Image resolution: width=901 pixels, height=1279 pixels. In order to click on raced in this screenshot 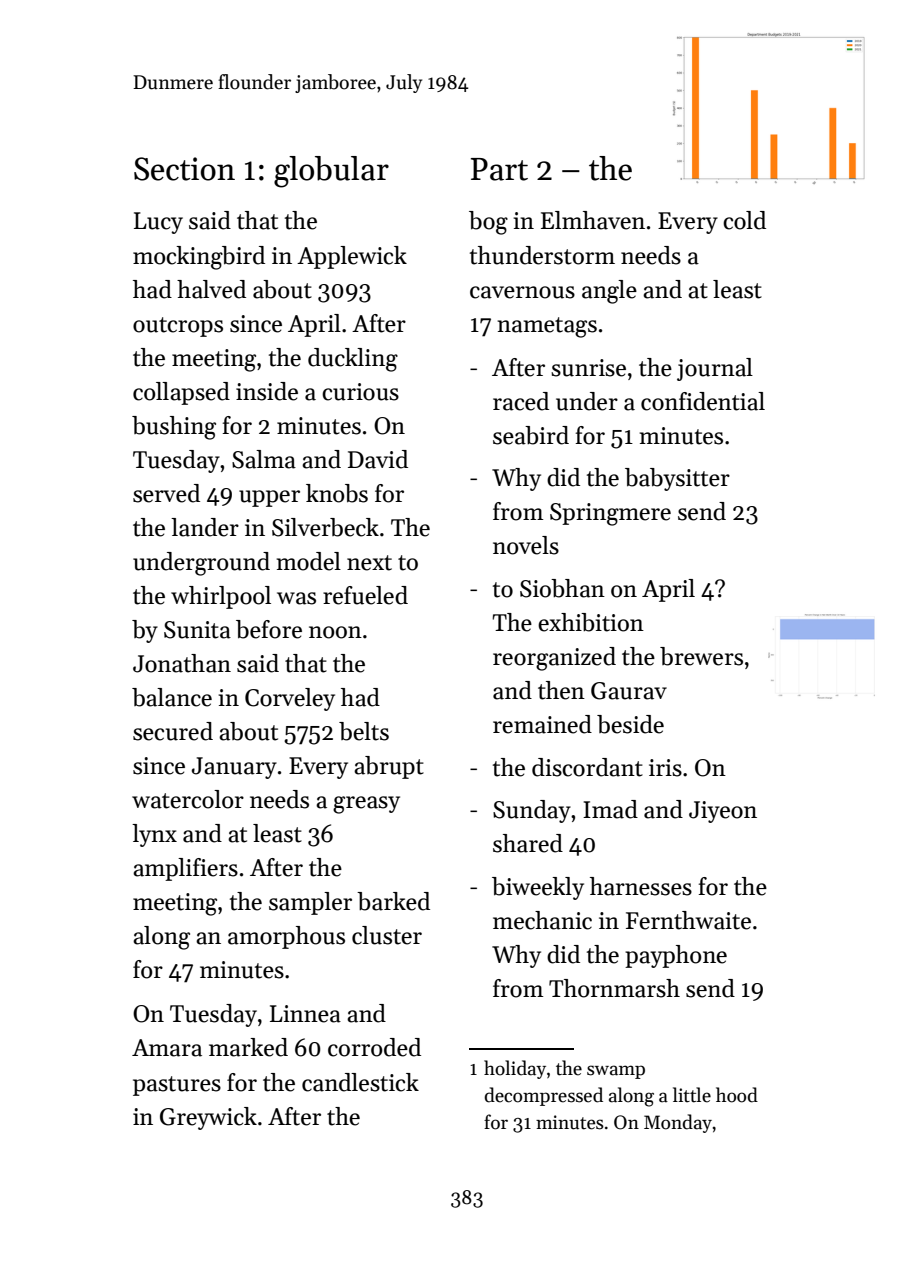, I will do `click(521, 401)`.
